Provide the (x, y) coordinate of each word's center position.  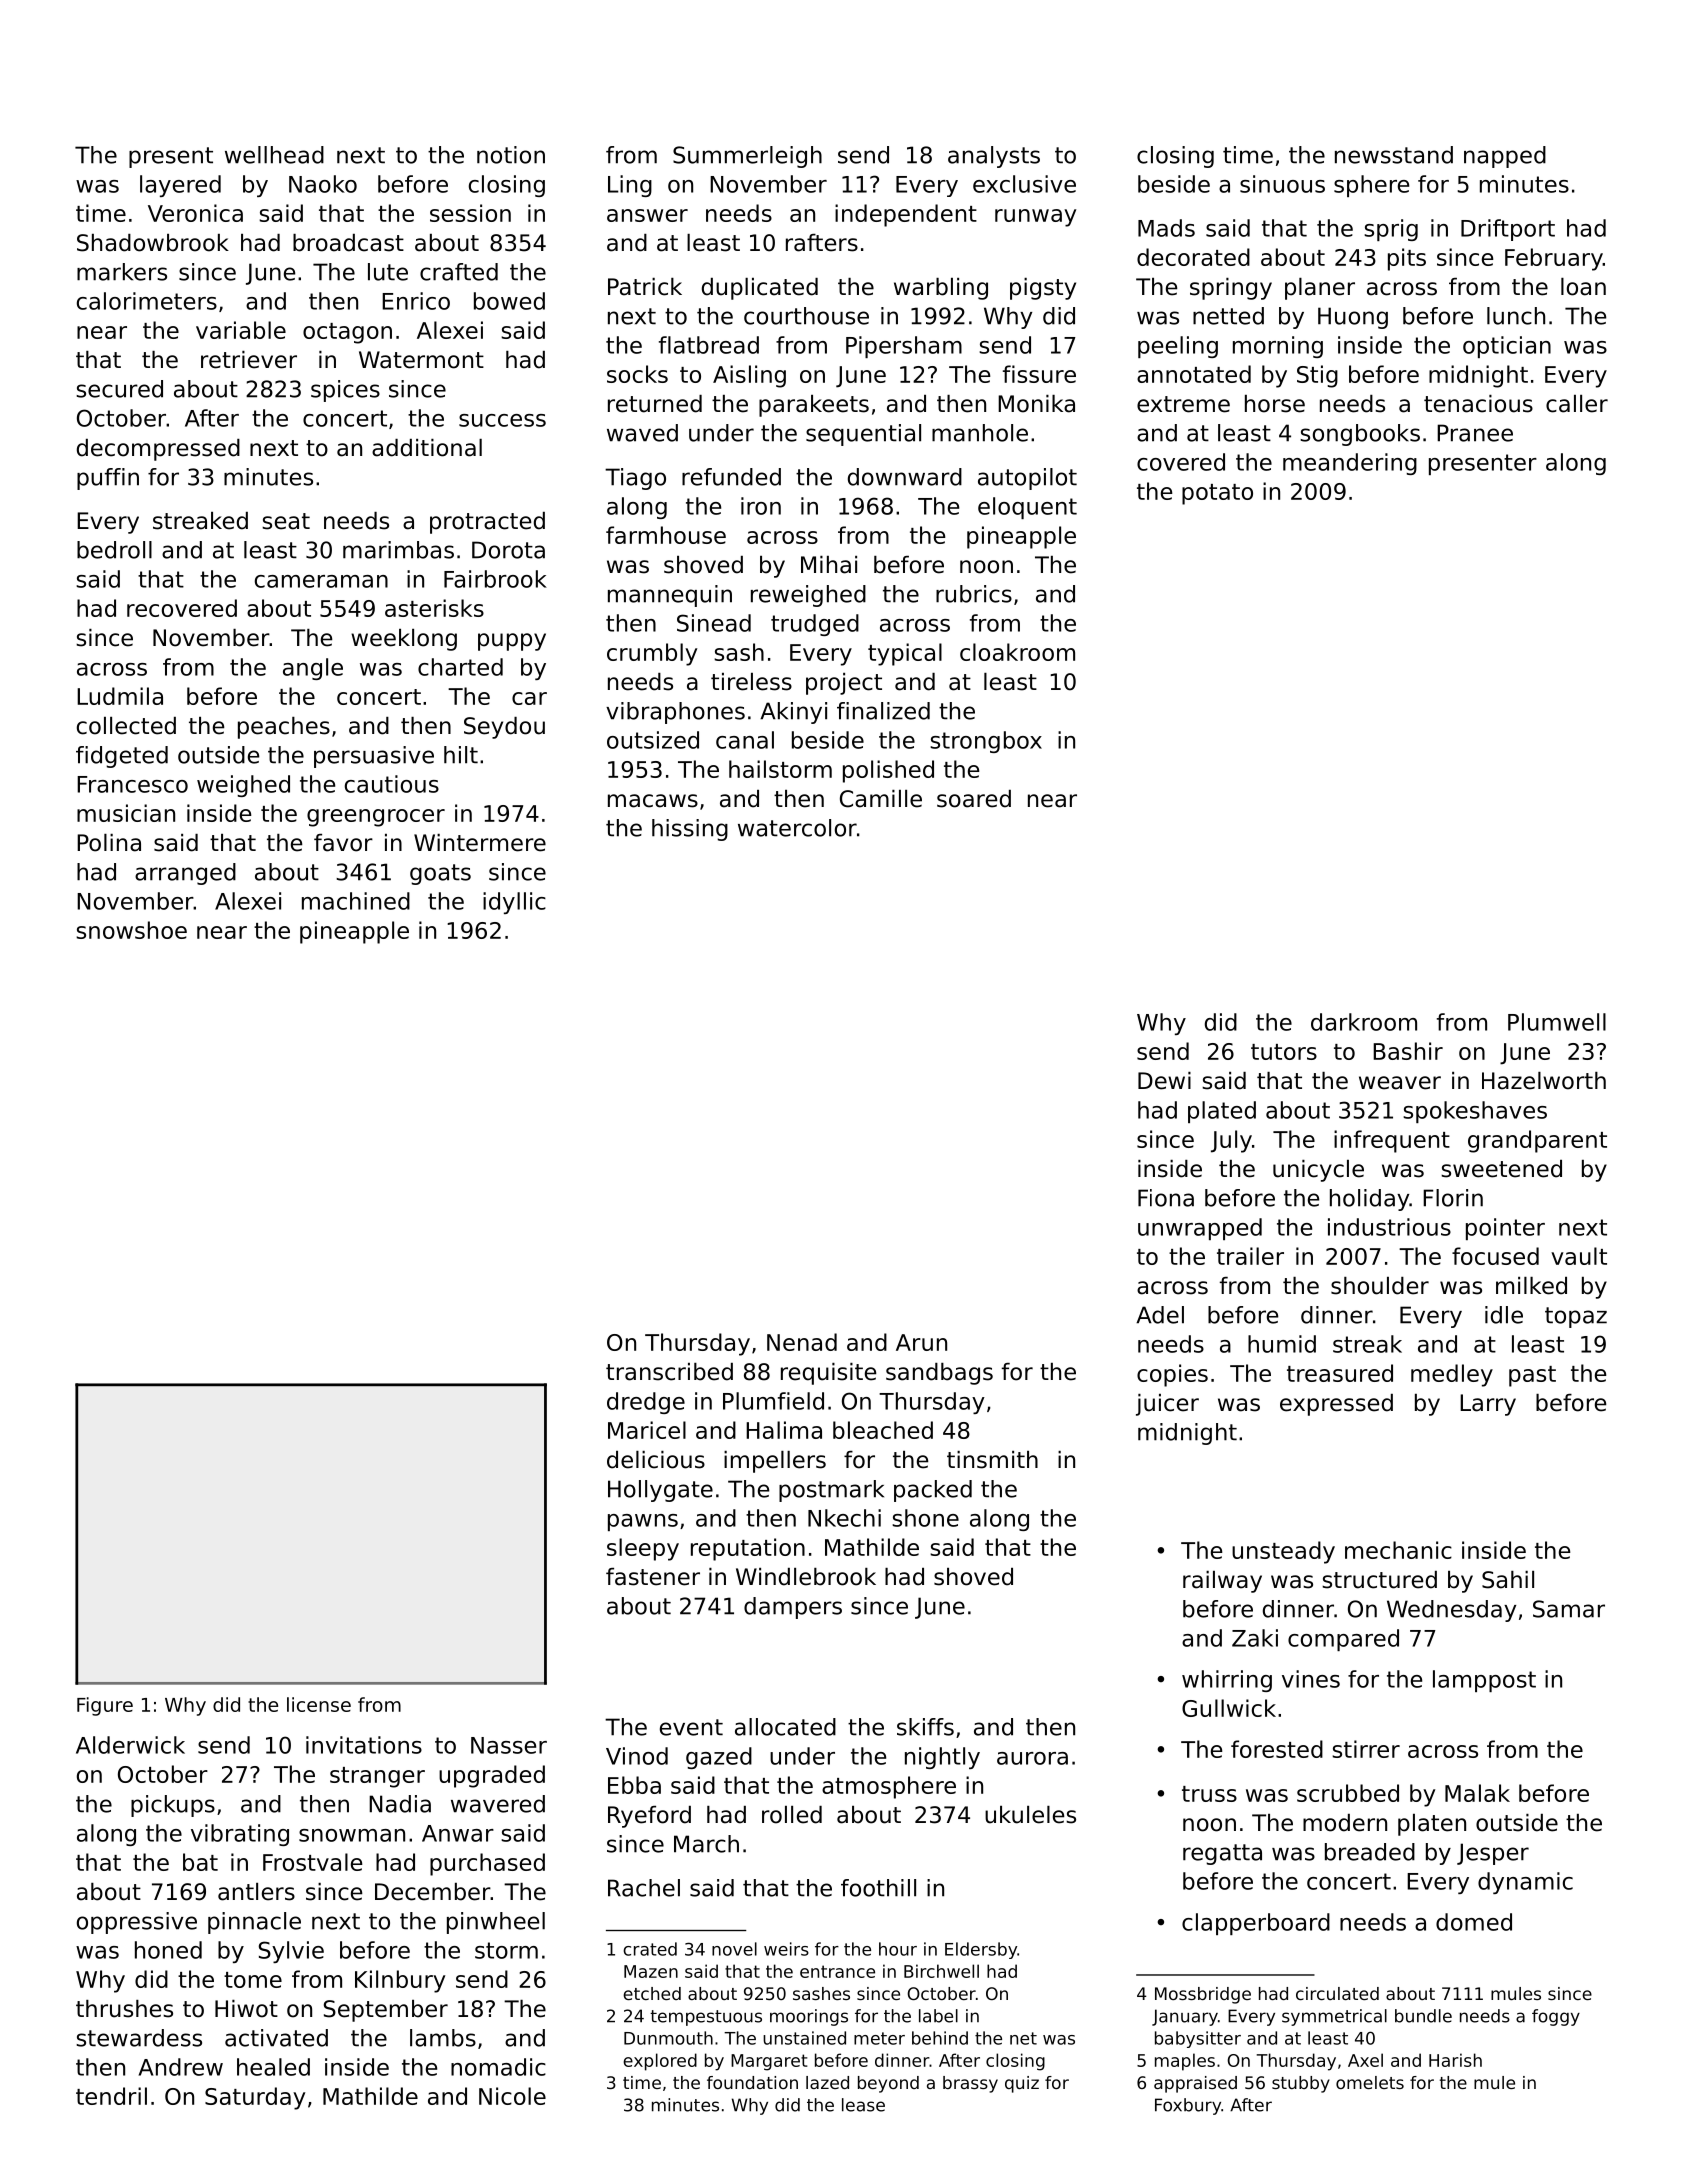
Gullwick (1229, 1708)
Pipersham (904, 347)
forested (1277, 1749)
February (1554, 259)
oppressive (137, 1923)
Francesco (132, 784)
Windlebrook (806, 1577)
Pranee (1475, 433)
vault (1579, 1256)
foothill (878, 1888)
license (319, 1704)
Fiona (1166, 1198)
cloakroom (1017, 652)
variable (241, 330)
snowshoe (131, 930)
